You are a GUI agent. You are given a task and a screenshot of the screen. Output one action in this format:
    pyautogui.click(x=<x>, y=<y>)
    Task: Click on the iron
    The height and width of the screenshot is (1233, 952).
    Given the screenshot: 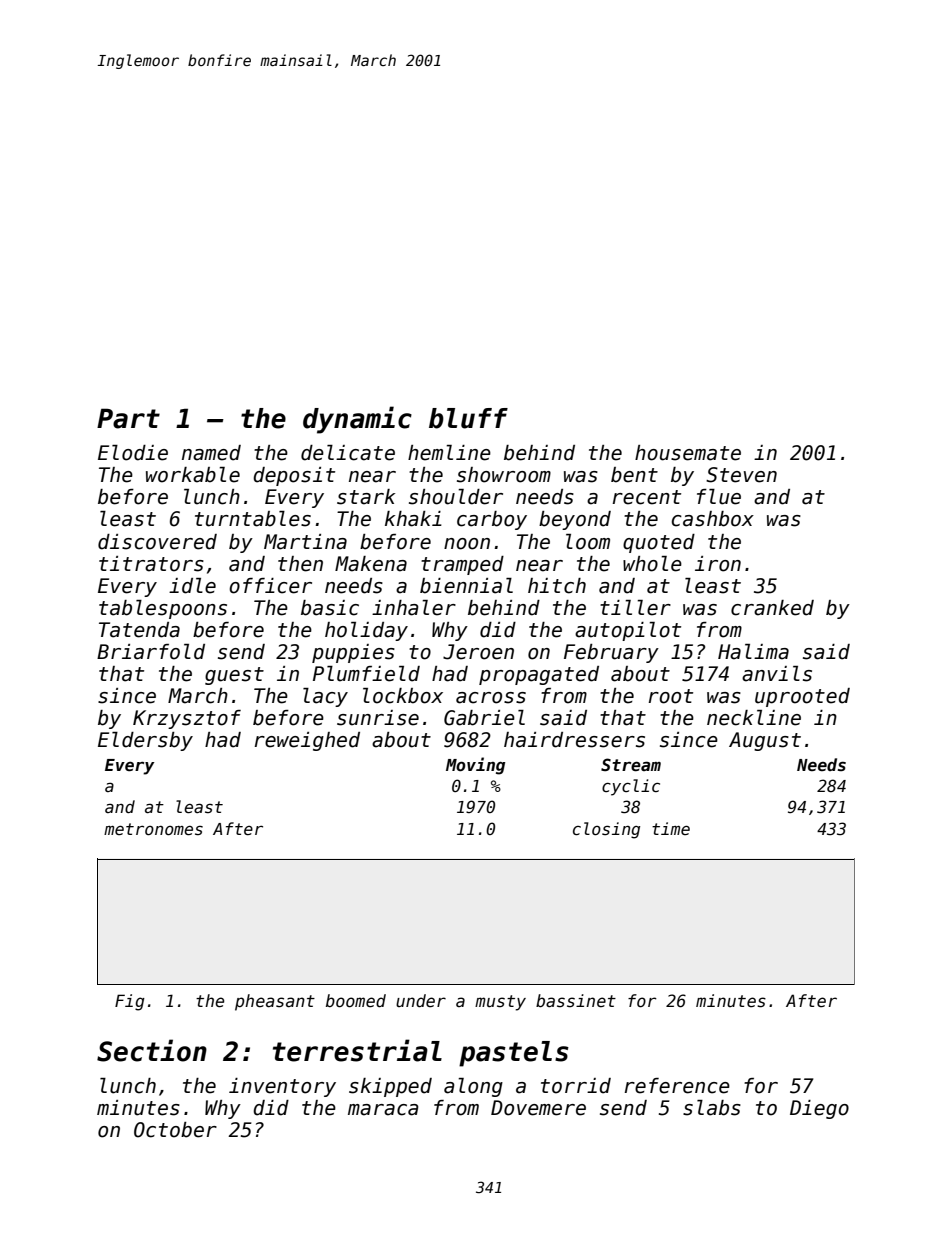 What is the action you would take?
    pyautogui.click(x=718, y=564)
